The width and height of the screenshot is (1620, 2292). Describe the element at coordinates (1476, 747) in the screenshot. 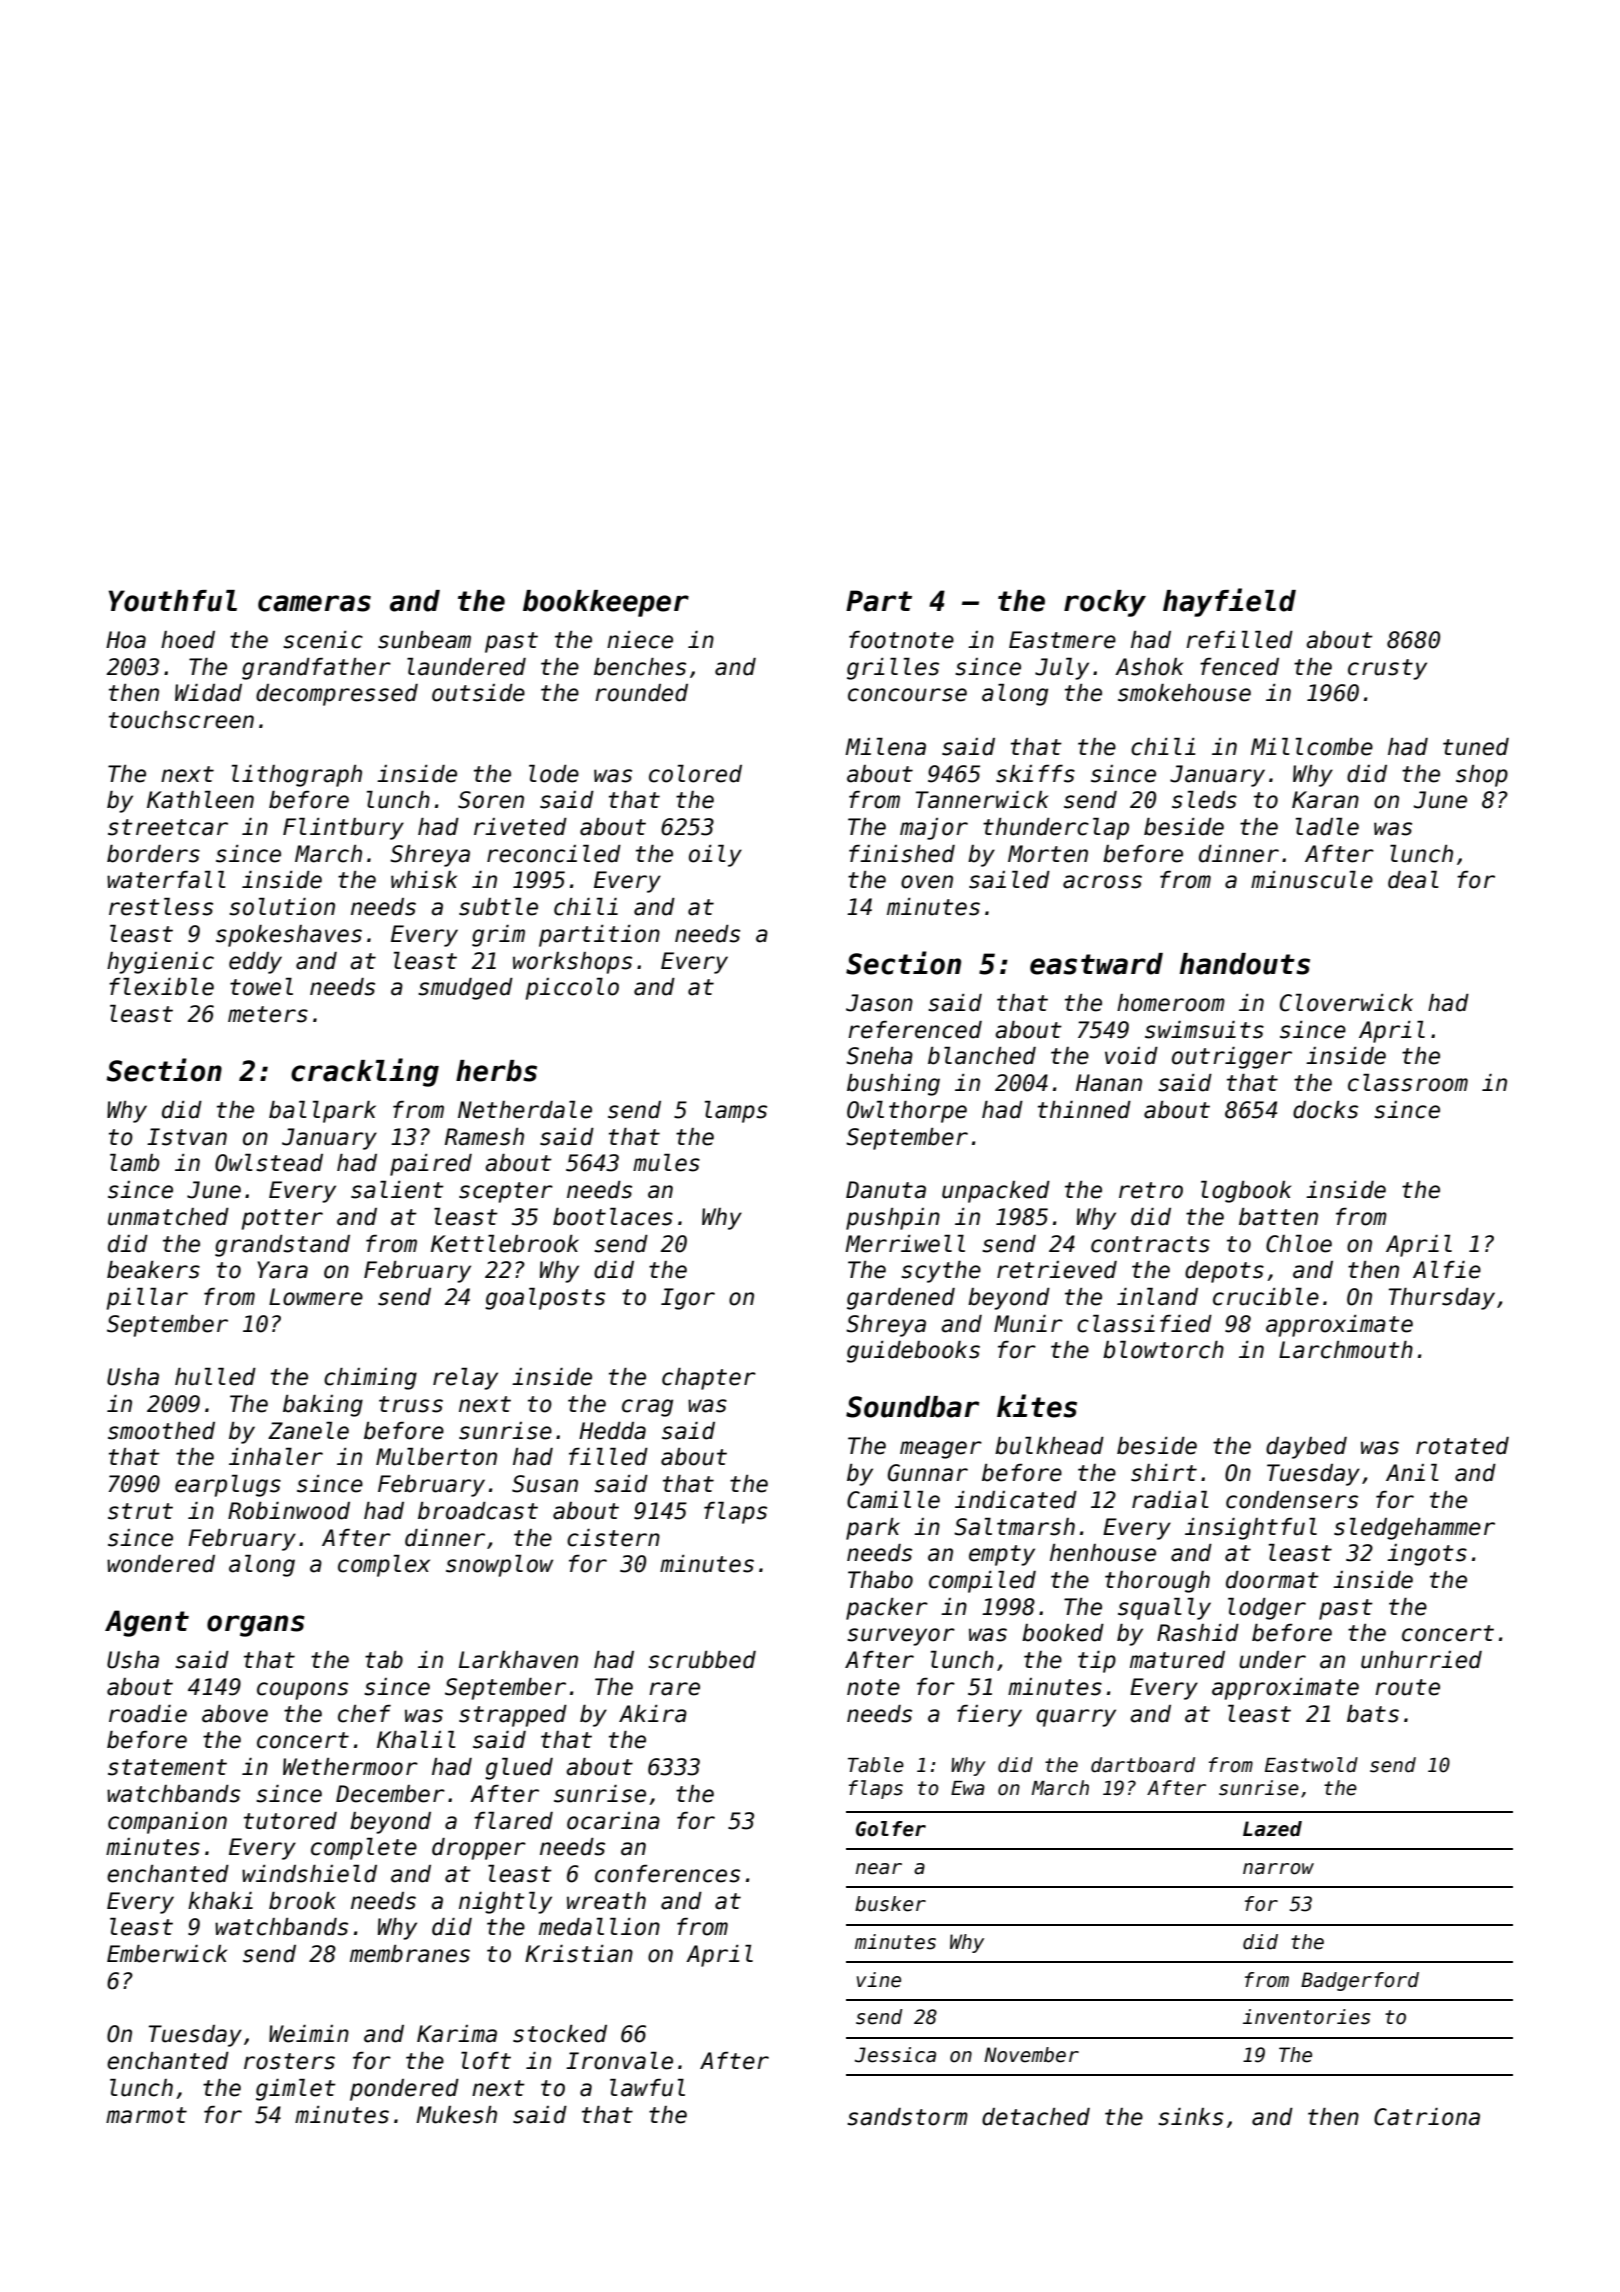

I see `tuned` at that location.
